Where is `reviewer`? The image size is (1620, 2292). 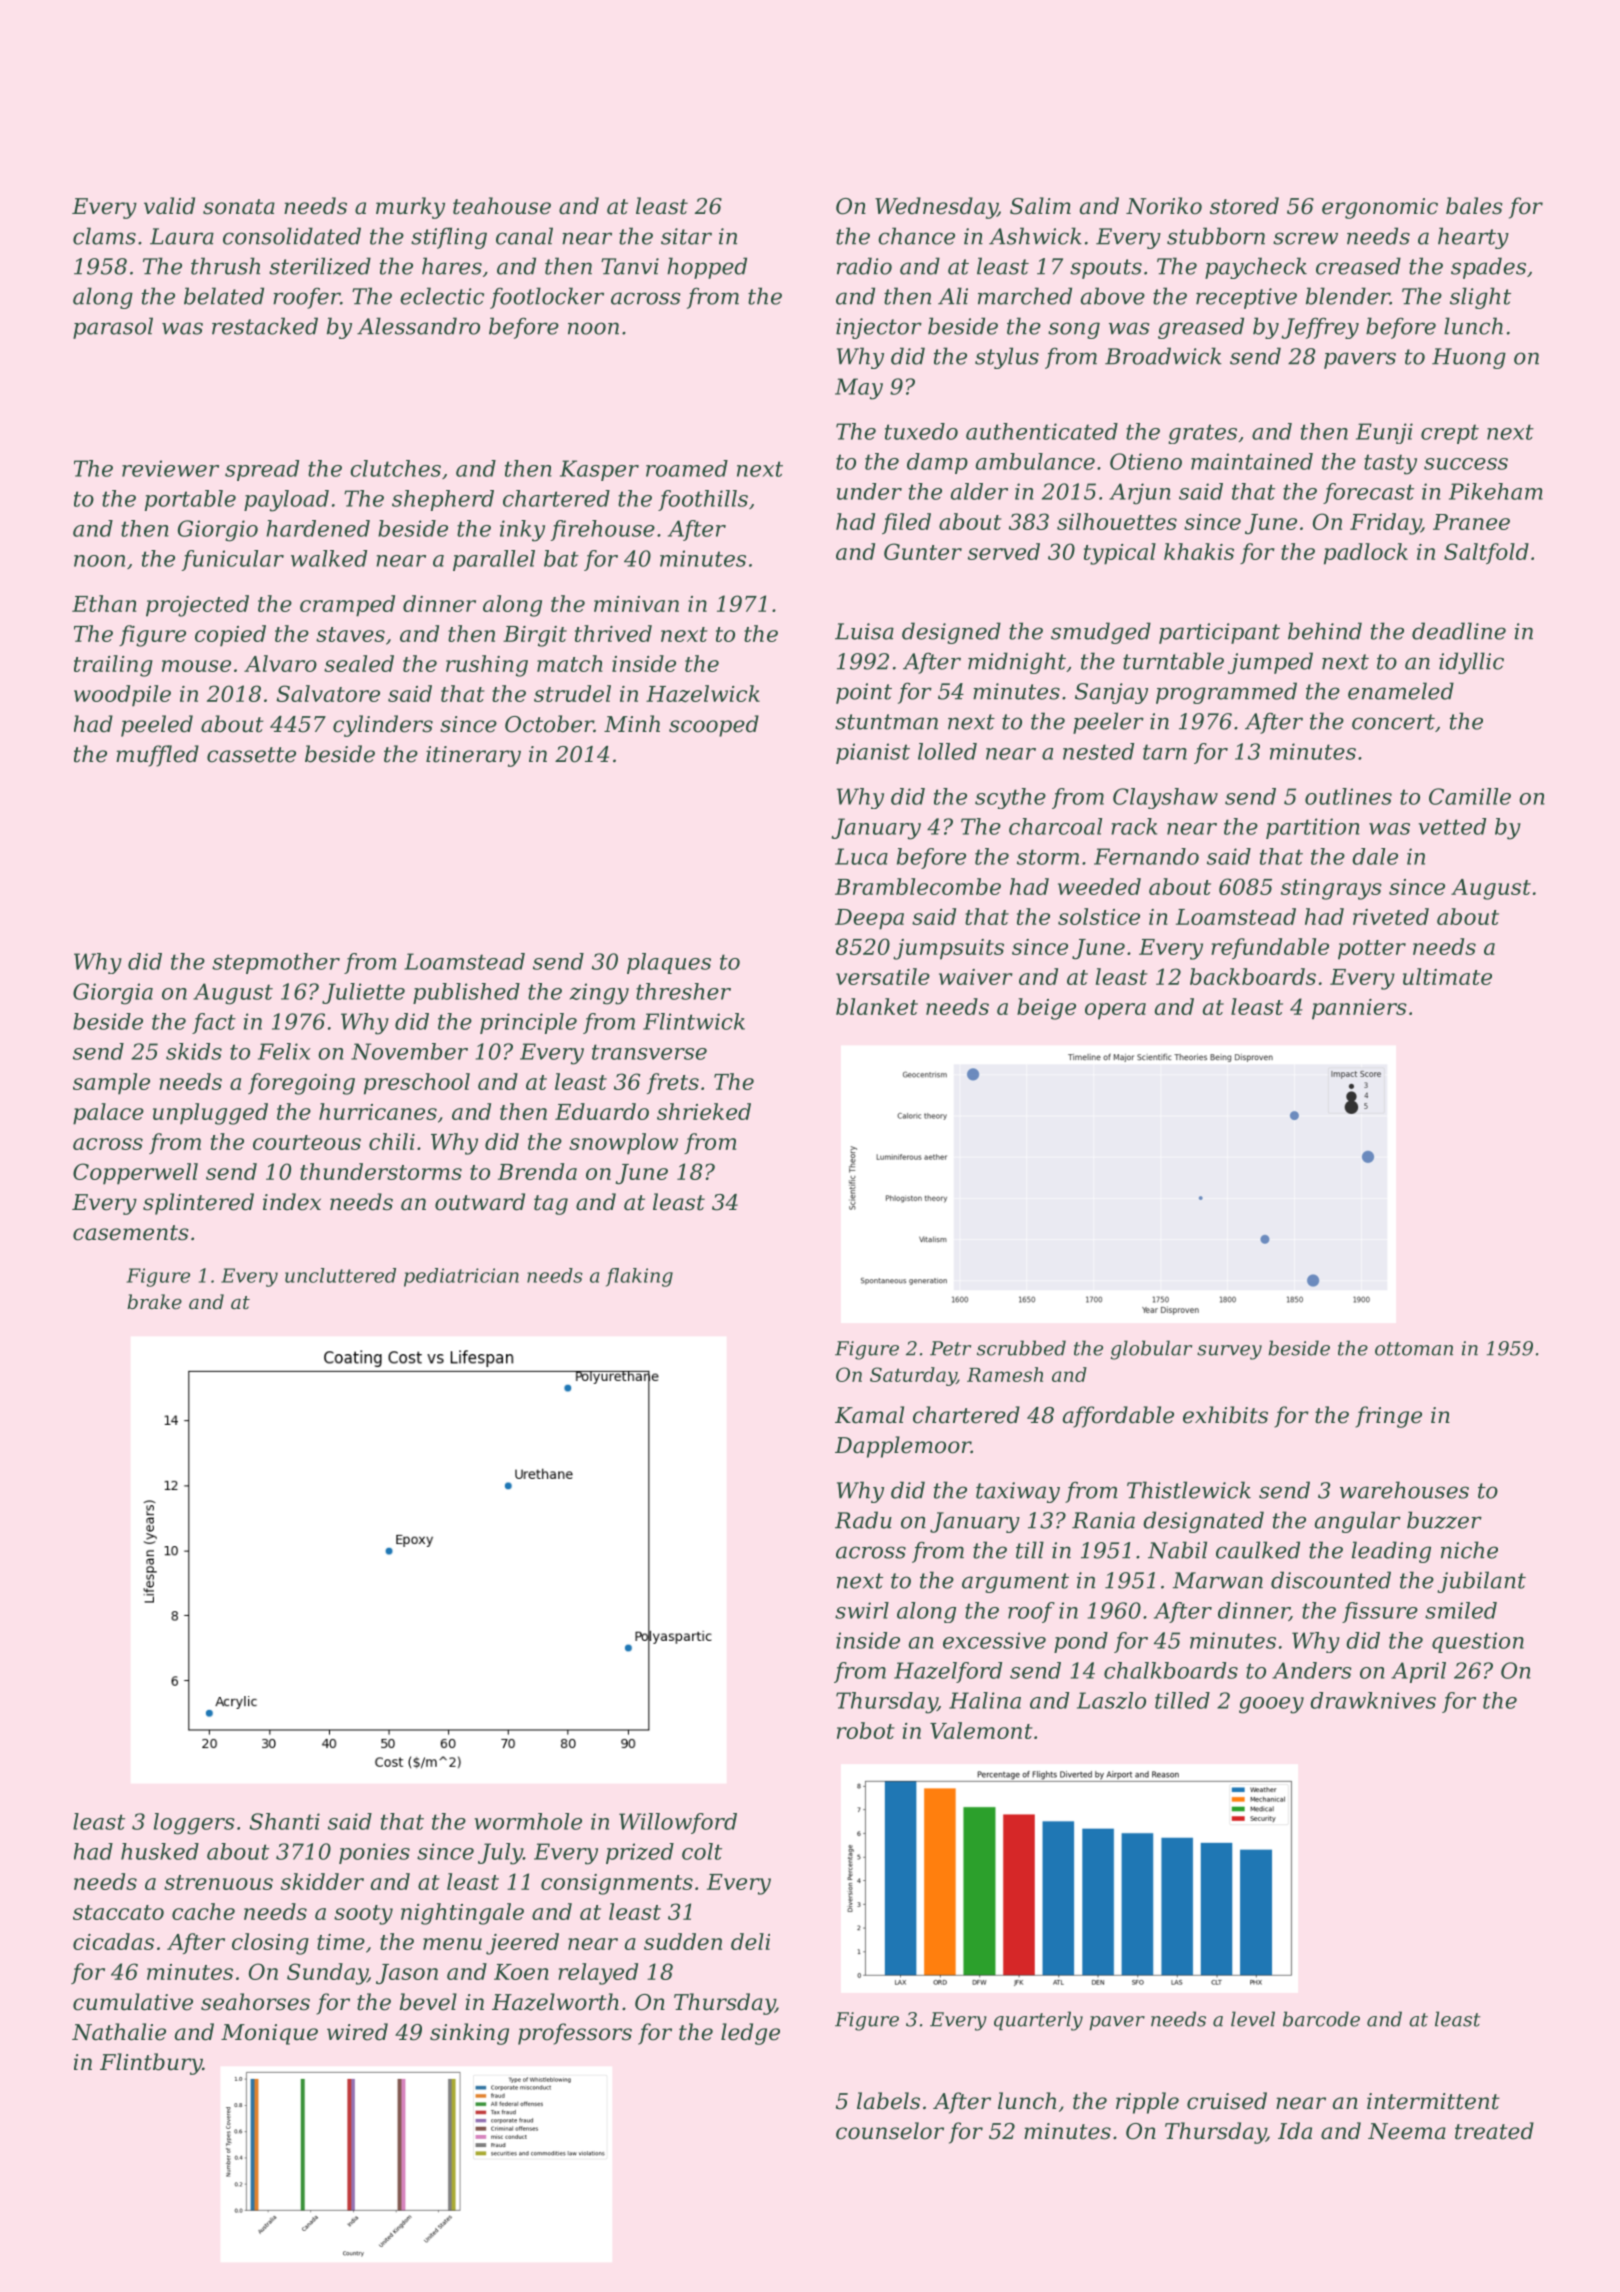 reviewer is located at coordinates (170, 468).
